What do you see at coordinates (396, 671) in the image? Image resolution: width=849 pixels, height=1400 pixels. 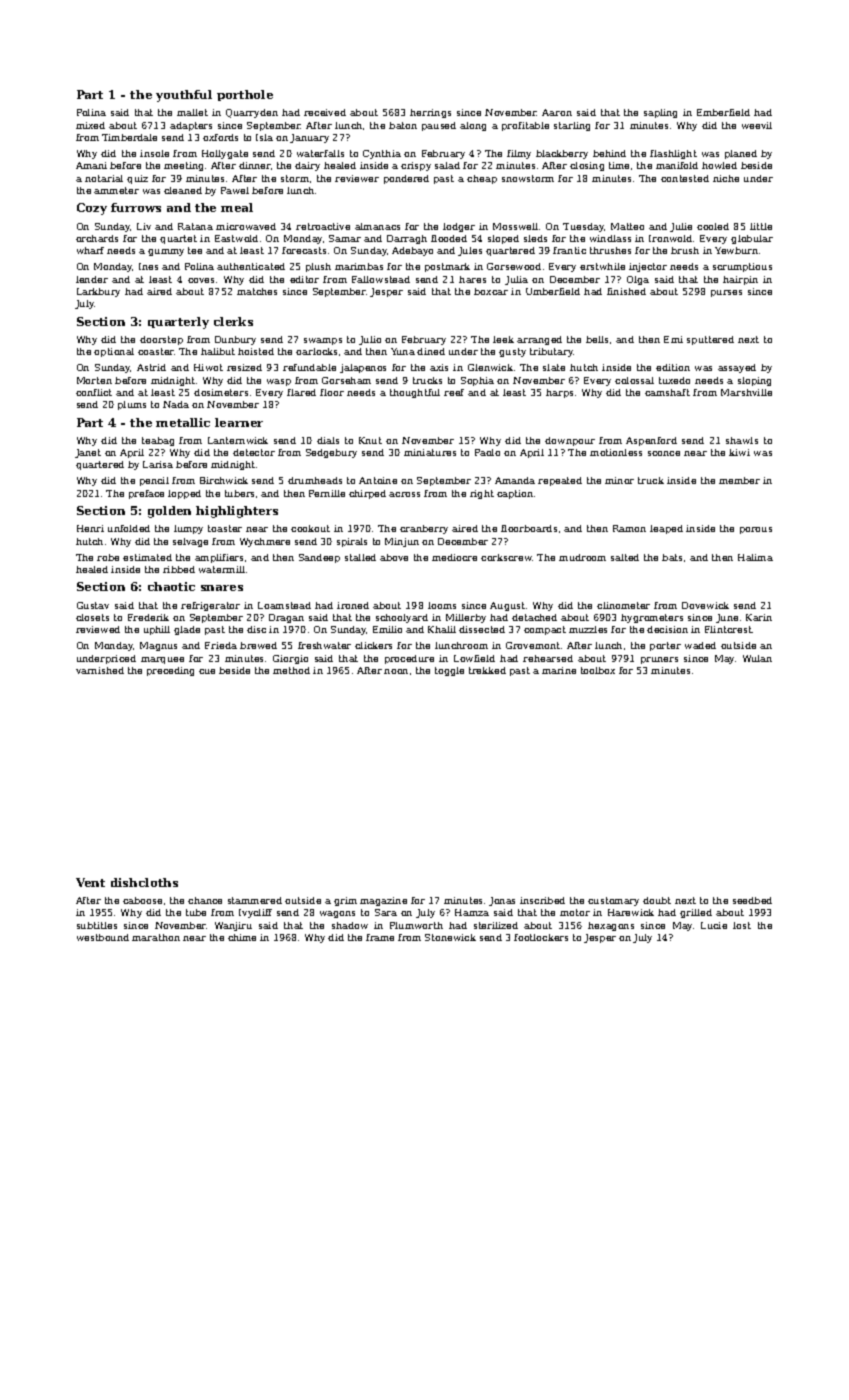 I see `noon` at bounding box center [396, 671].
